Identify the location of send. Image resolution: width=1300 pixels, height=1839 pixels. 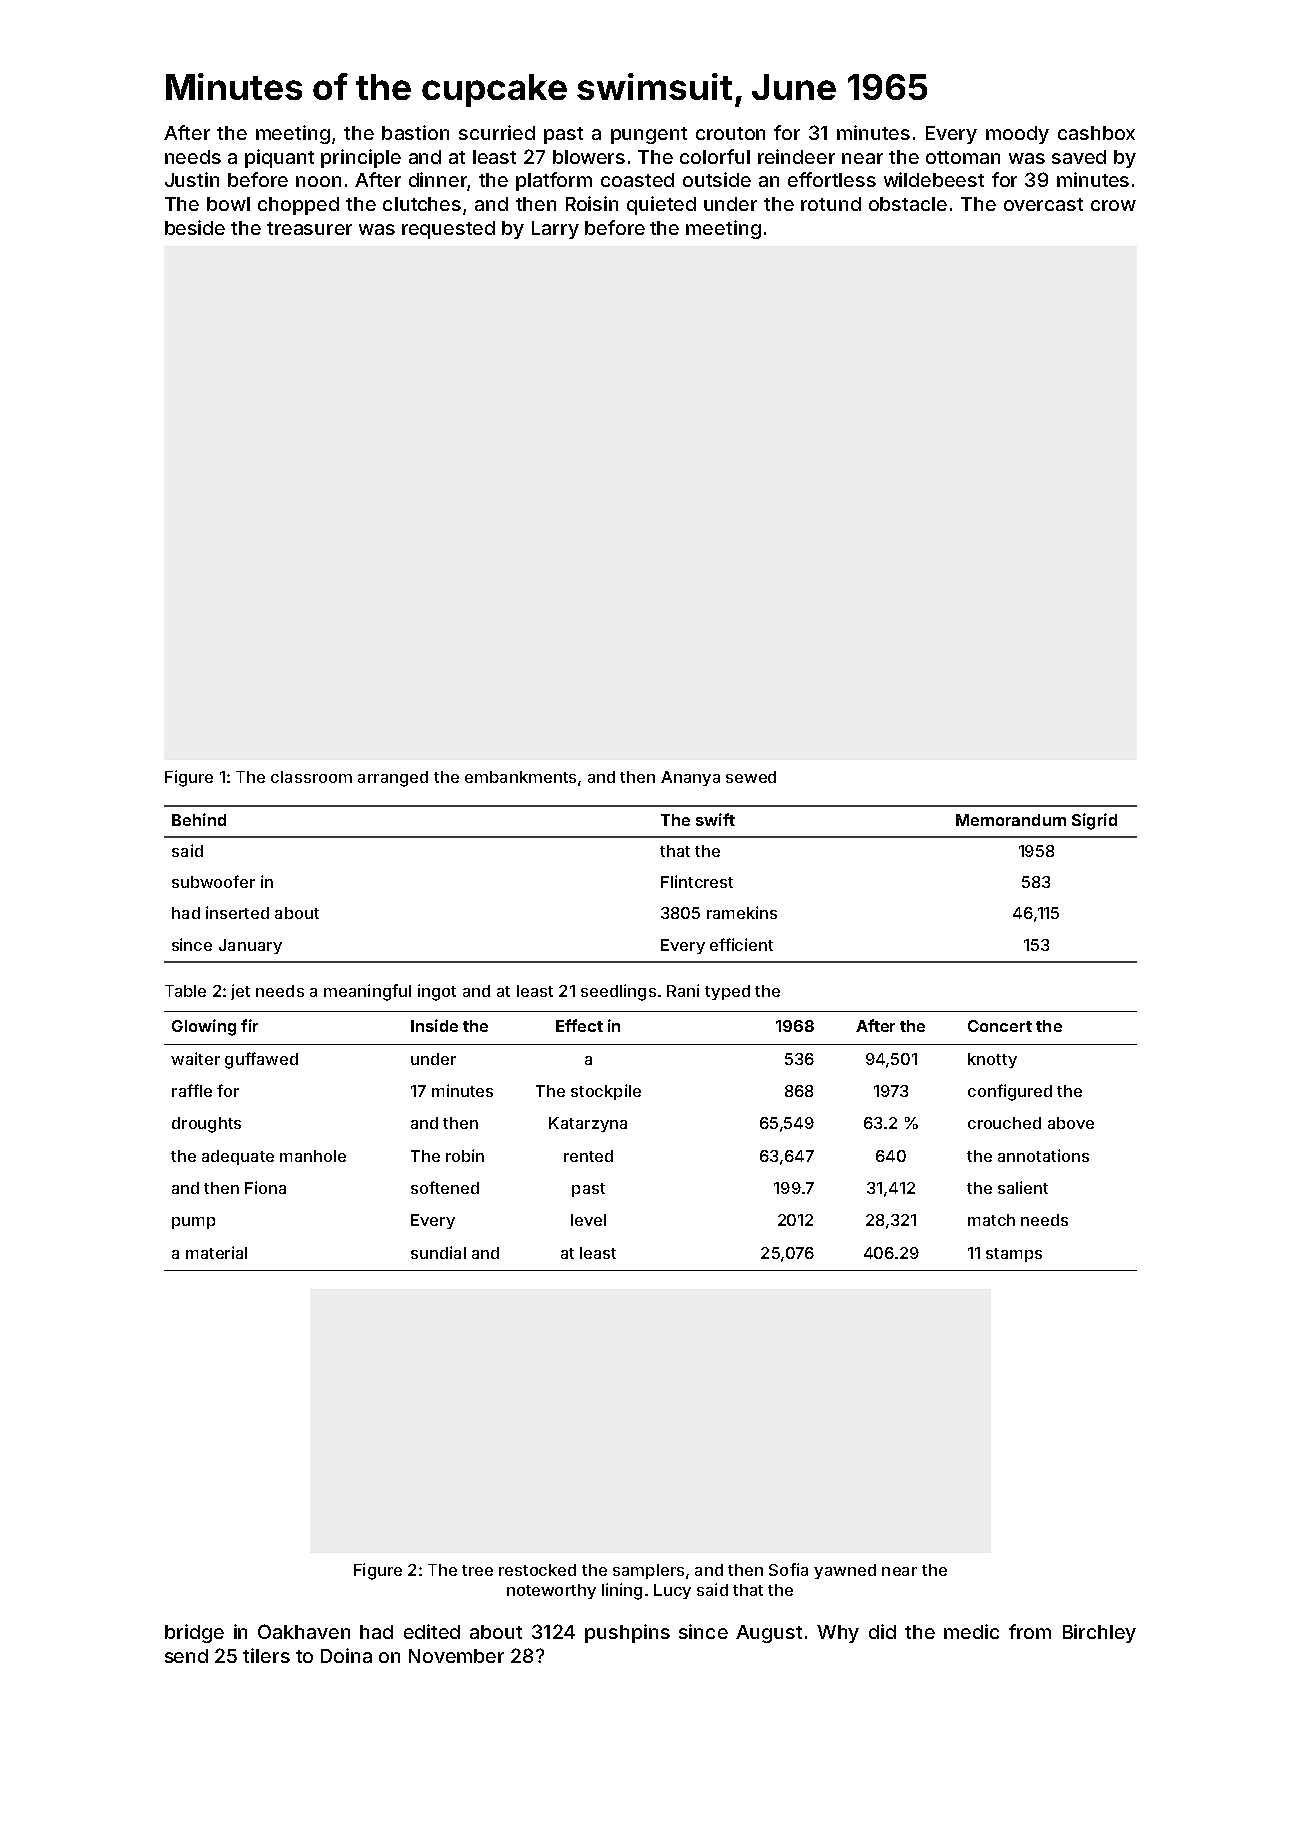
(186, 1656).
